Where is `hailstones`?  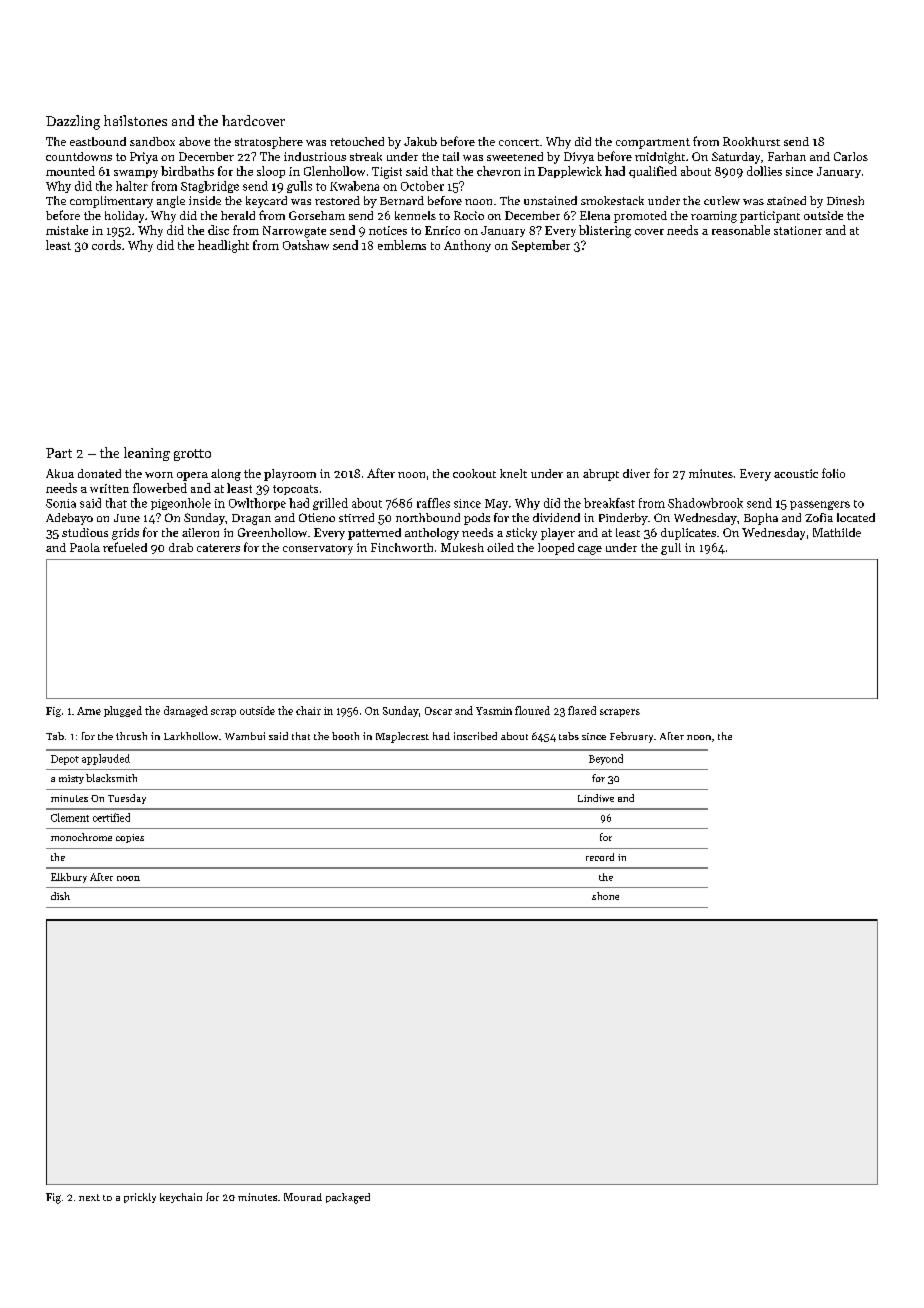
hailstones is located at coordinates (135, 120).
